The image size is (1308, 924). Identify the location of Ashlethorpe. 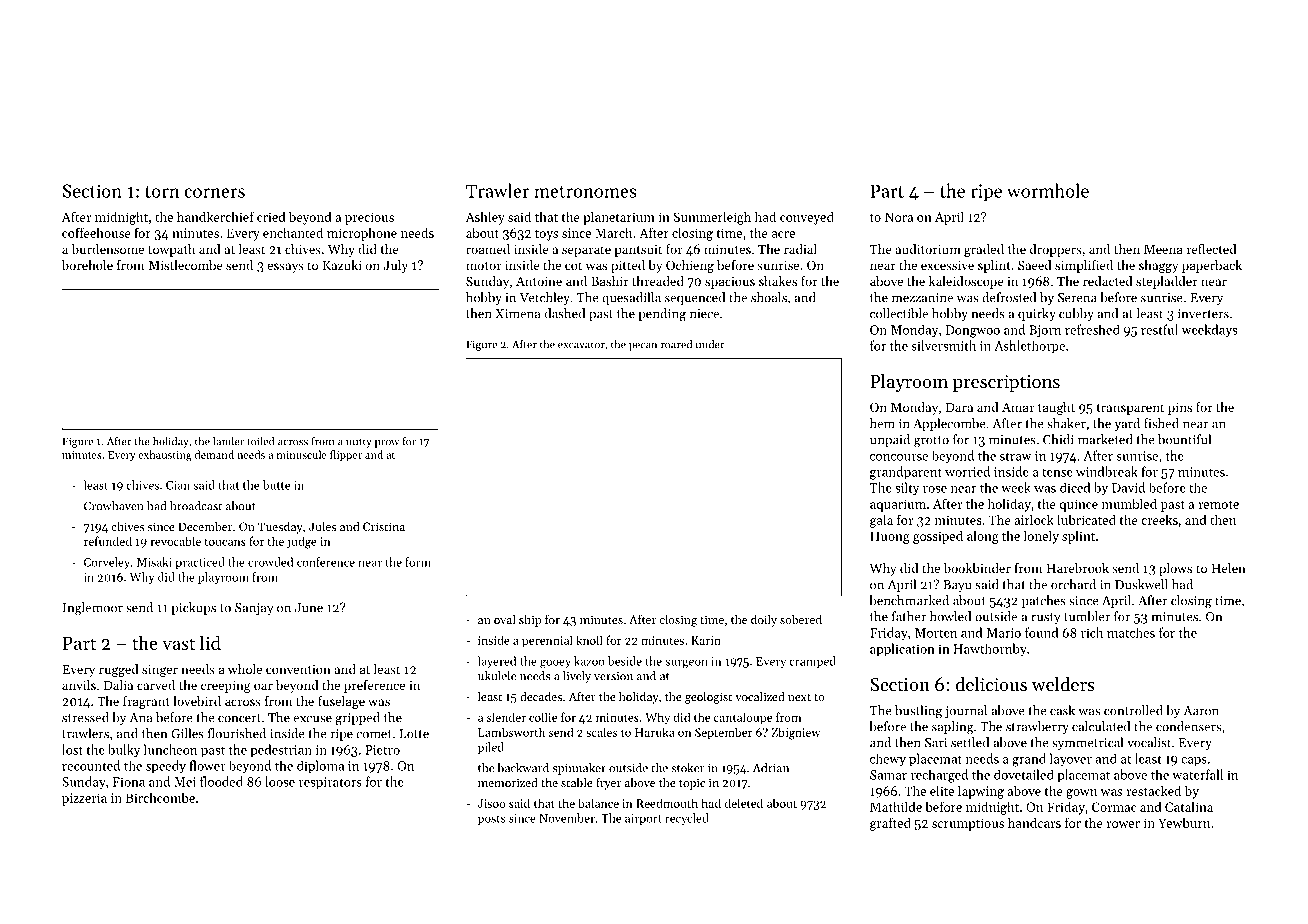
(1029, 346).
